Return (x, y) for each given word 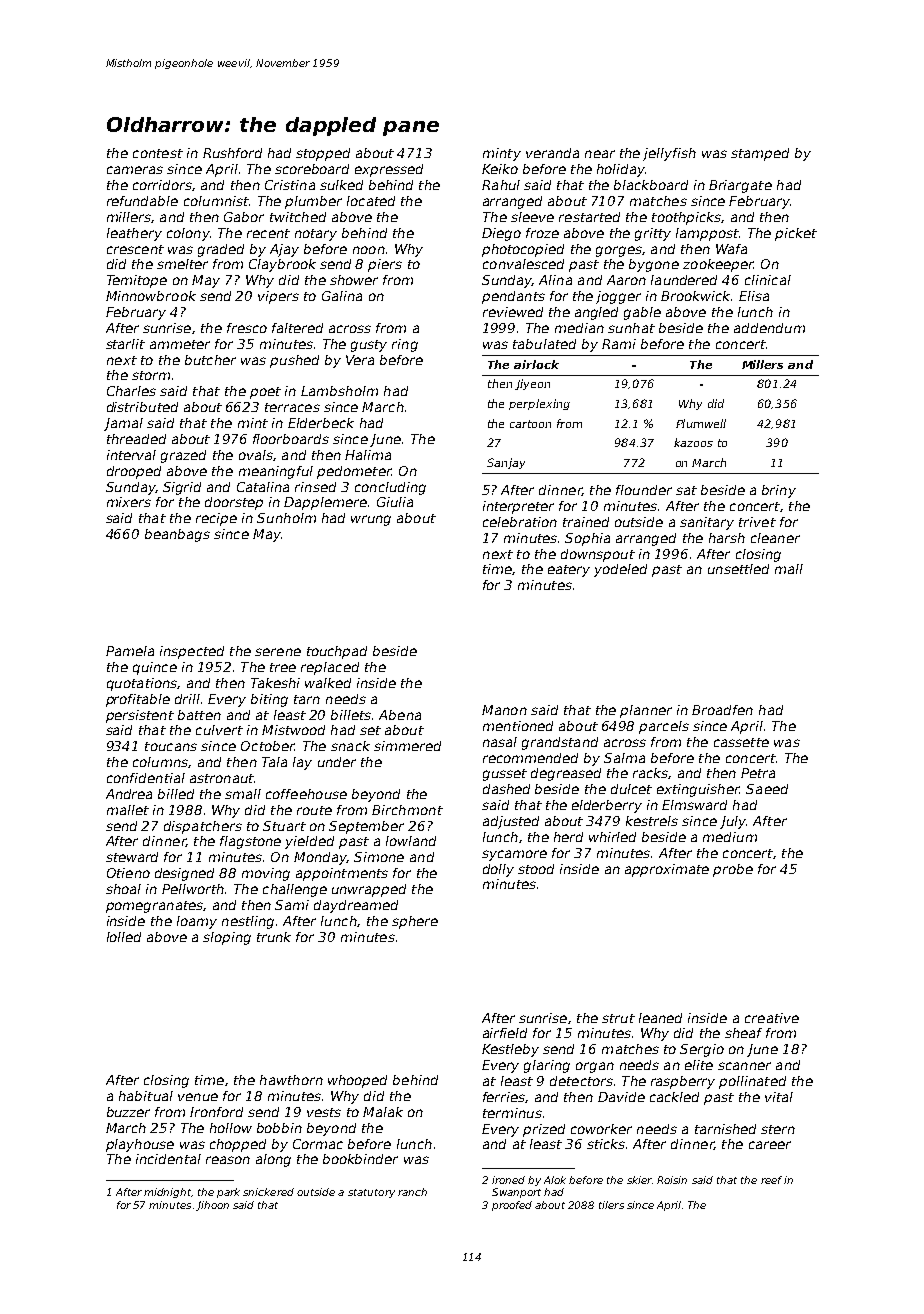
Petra (758, 773)
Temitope (137, 281)
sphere (415, 922)
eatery (569, 571)
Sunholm (286, 518)
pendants (513, 297)
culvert (219, 730)
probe (733, 870)
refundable (142, 201)
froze (542, 233)
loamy (197, 922)
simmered (407, 746)
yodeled (620, 570)
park (228, 1193)
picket (796, 234)
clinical (768, 280)
